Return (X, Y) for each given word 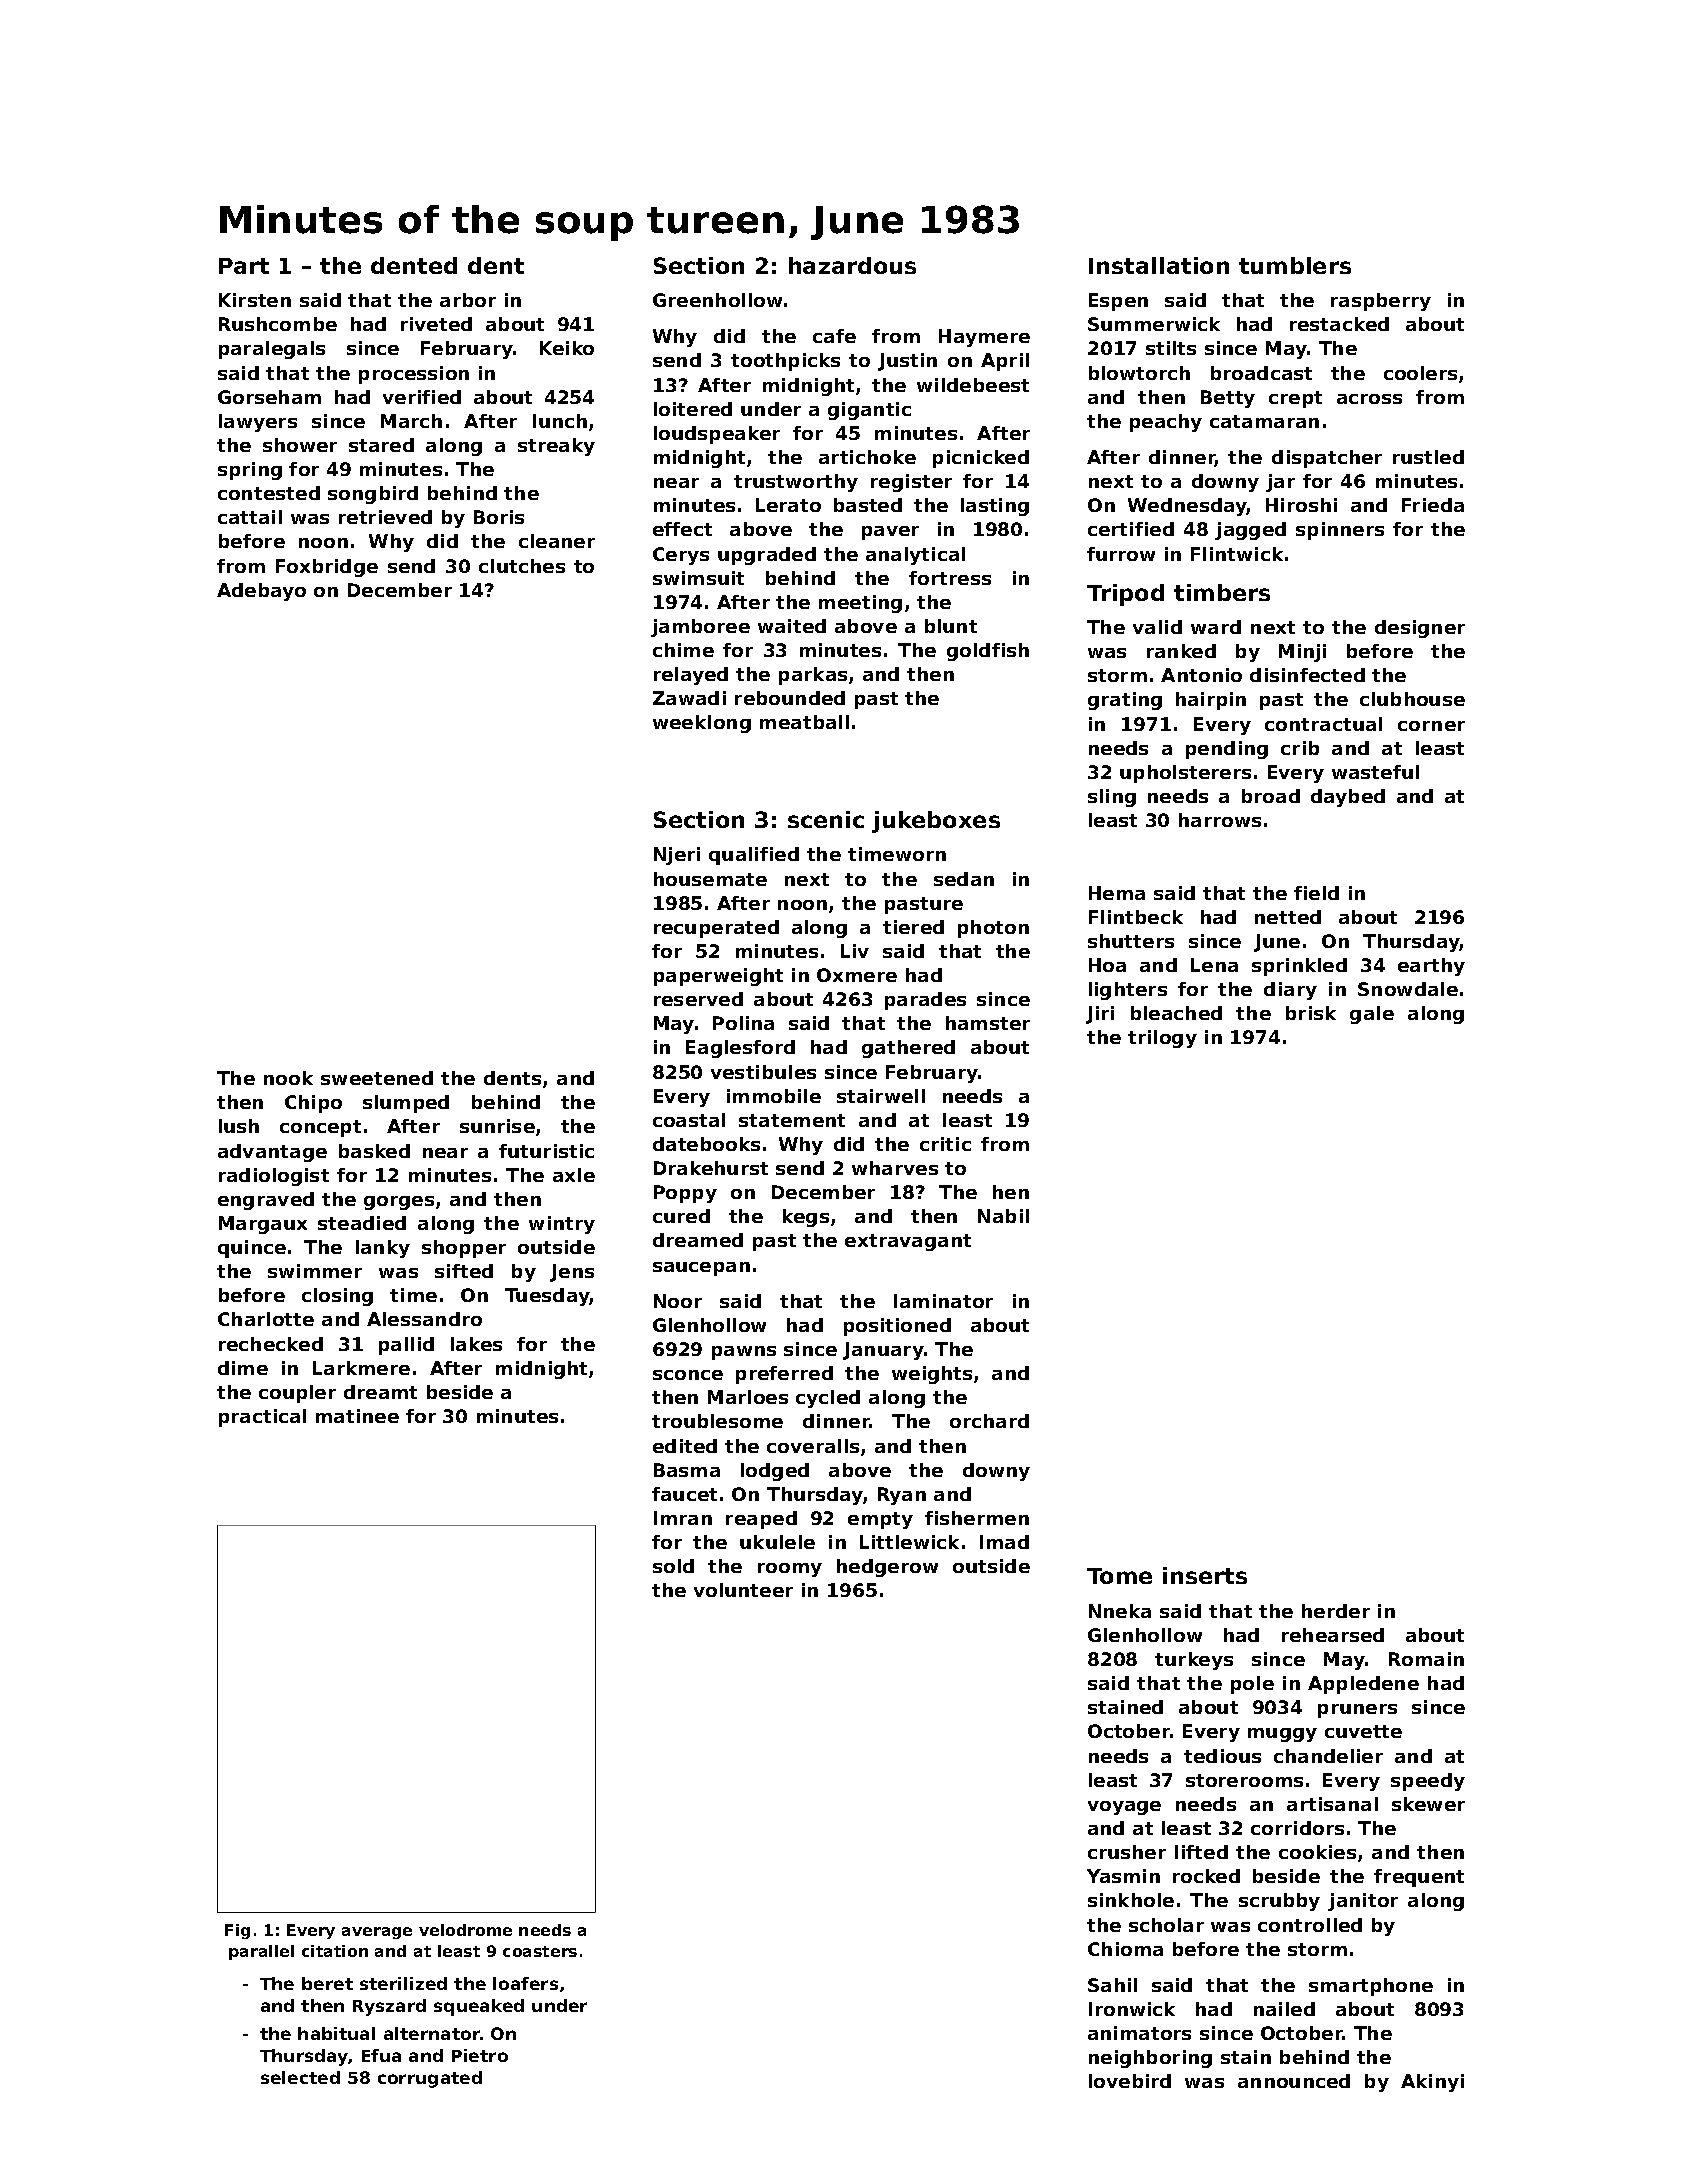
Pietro (480, 2055)
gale (1372, 1015)
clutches (522, 566)
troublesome (717, 1421)
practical (262, 1418)
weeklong (702, 724)
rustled (1428, 457)
